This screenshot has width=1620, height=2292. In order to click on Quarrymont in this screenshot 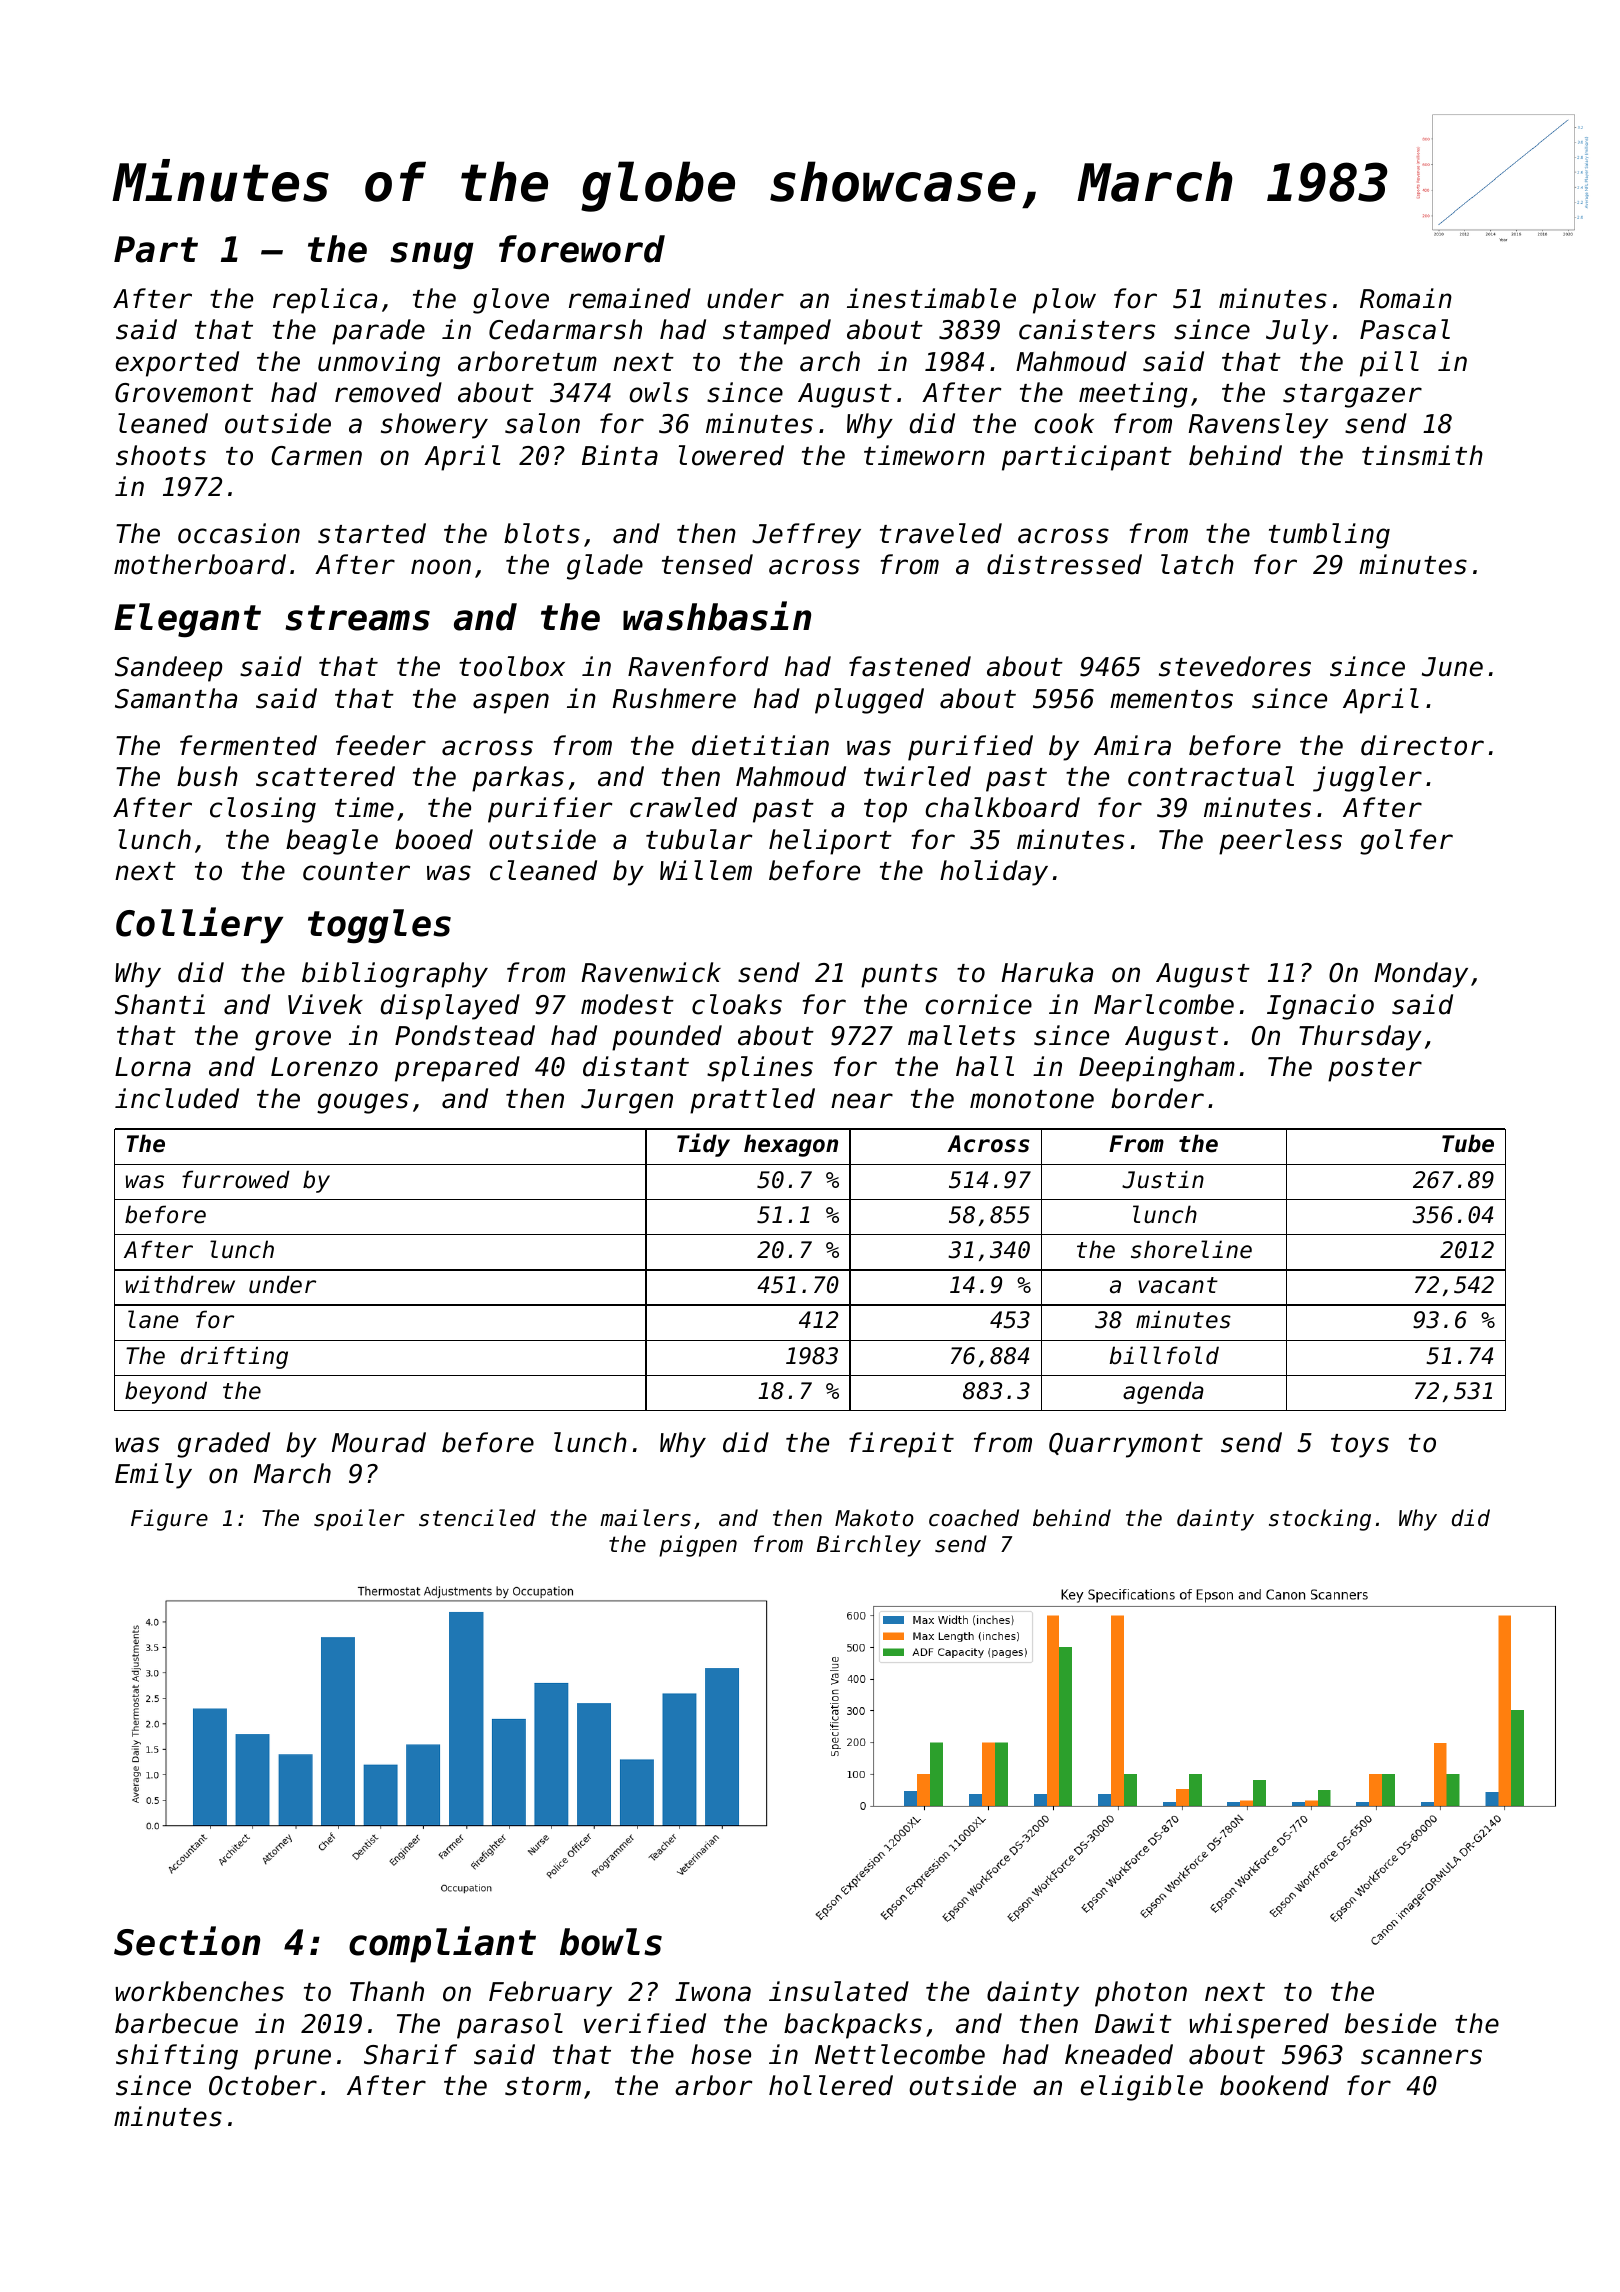, I will do `click(1126, 1445)`.
